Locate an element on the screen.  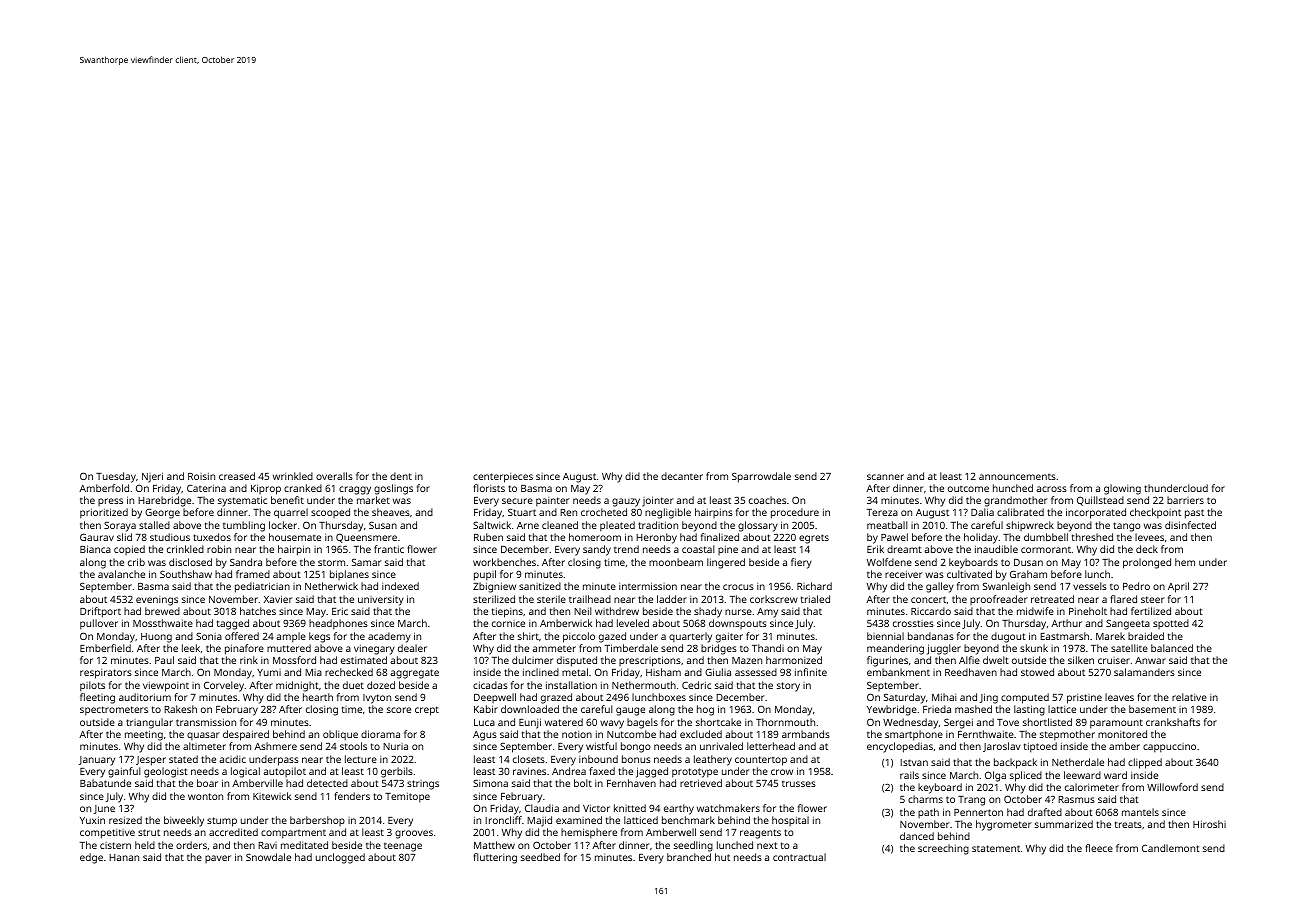
diorama is located at coordinates (380, 734).
